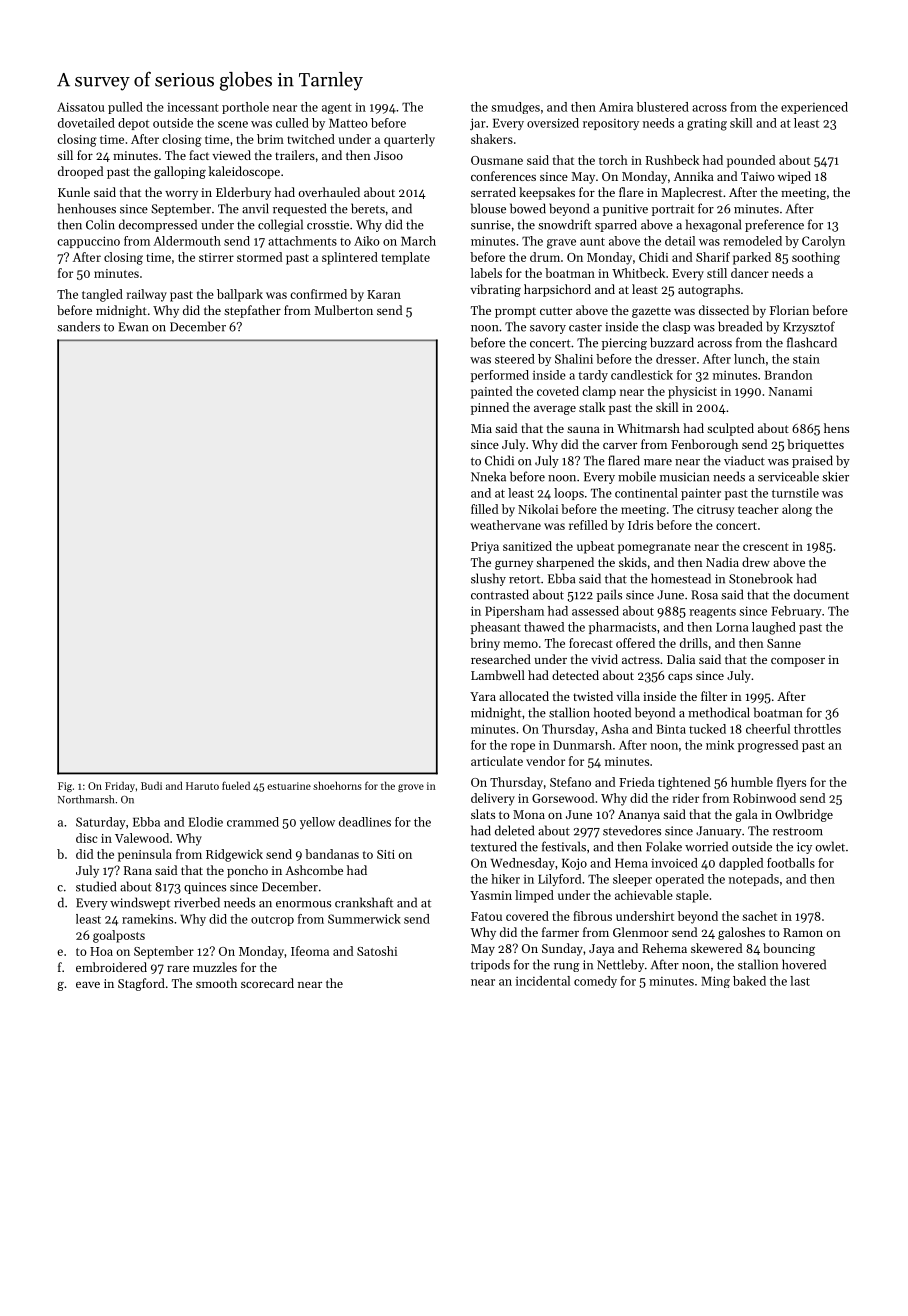 The image size is (908, 1316). Describe the element at coordinates (491, 392) in the screenshot. I see `painted` at that location.
